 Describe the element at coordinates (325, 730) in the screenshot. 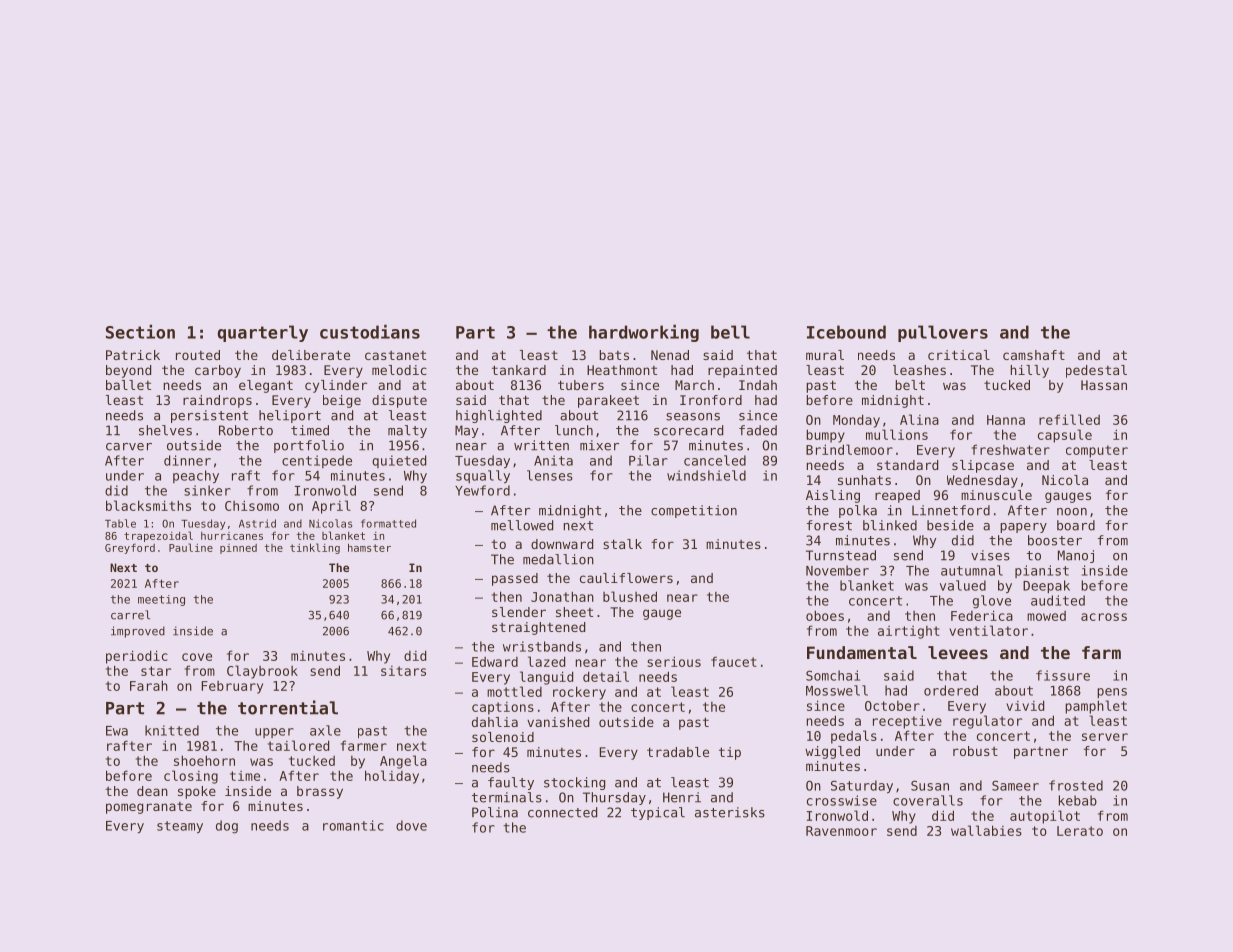

I see `axle` at that location.
